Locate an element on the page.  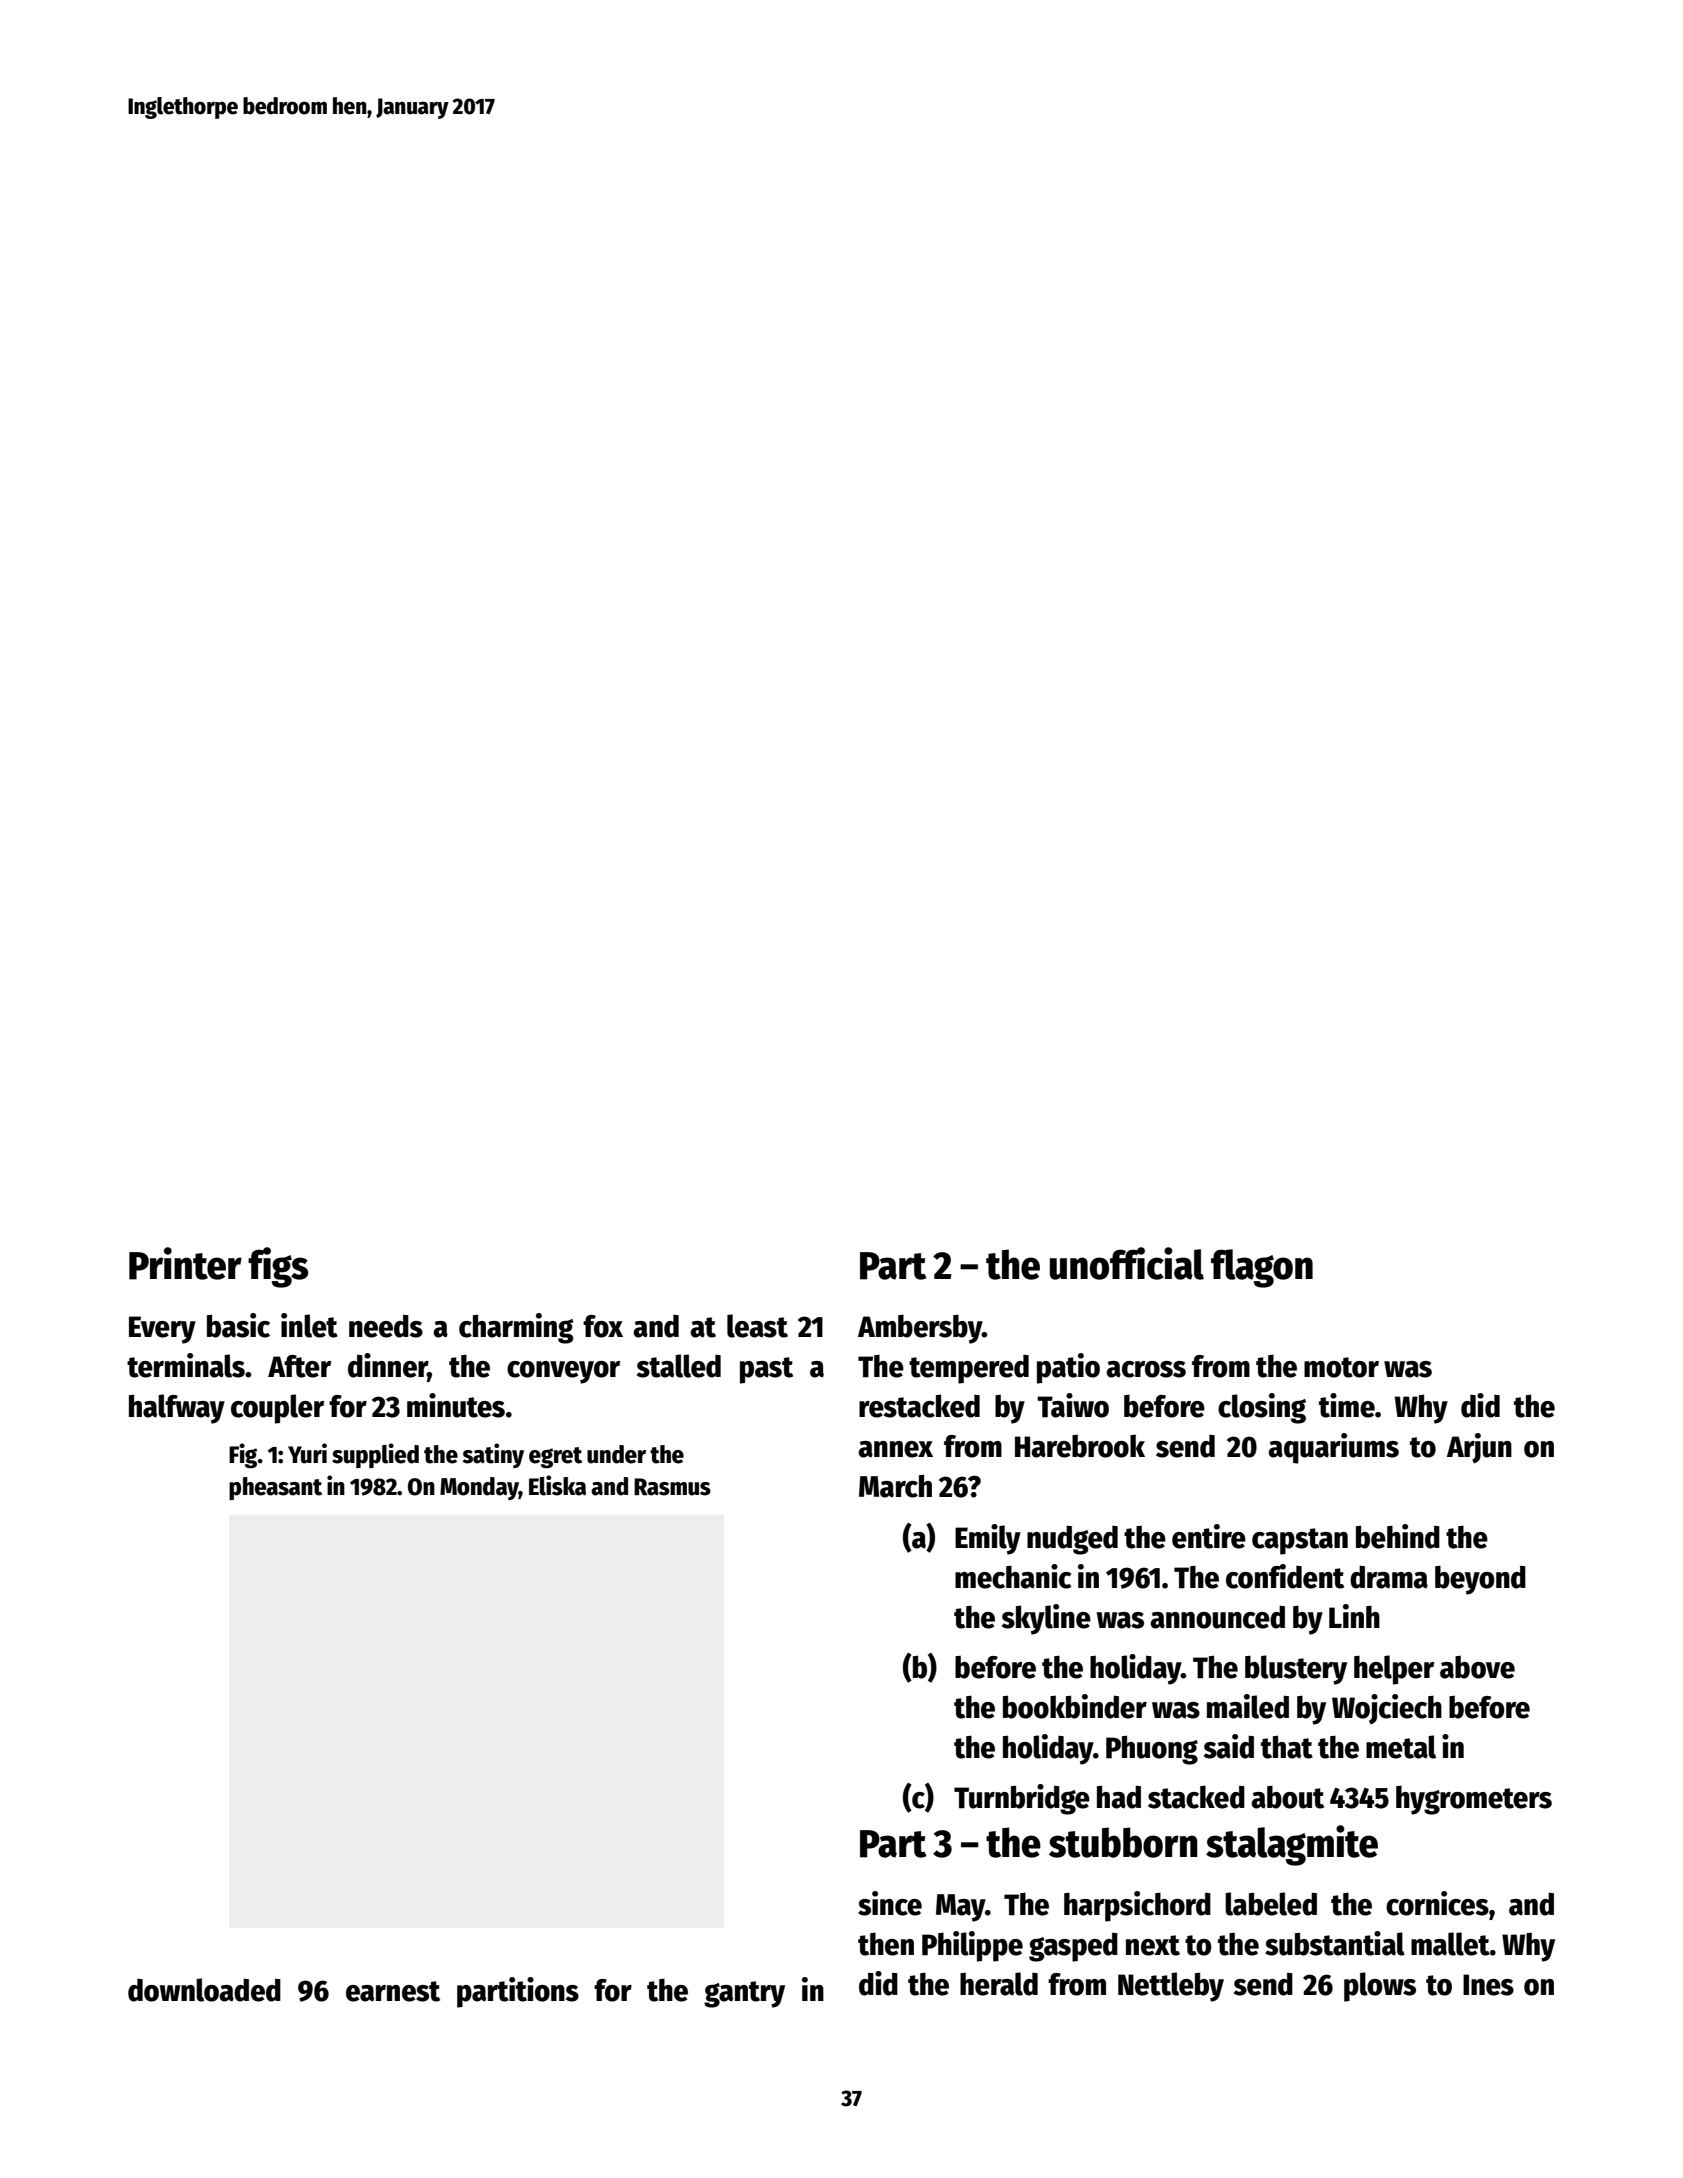
figs is located at coordinates (278, 1267).
